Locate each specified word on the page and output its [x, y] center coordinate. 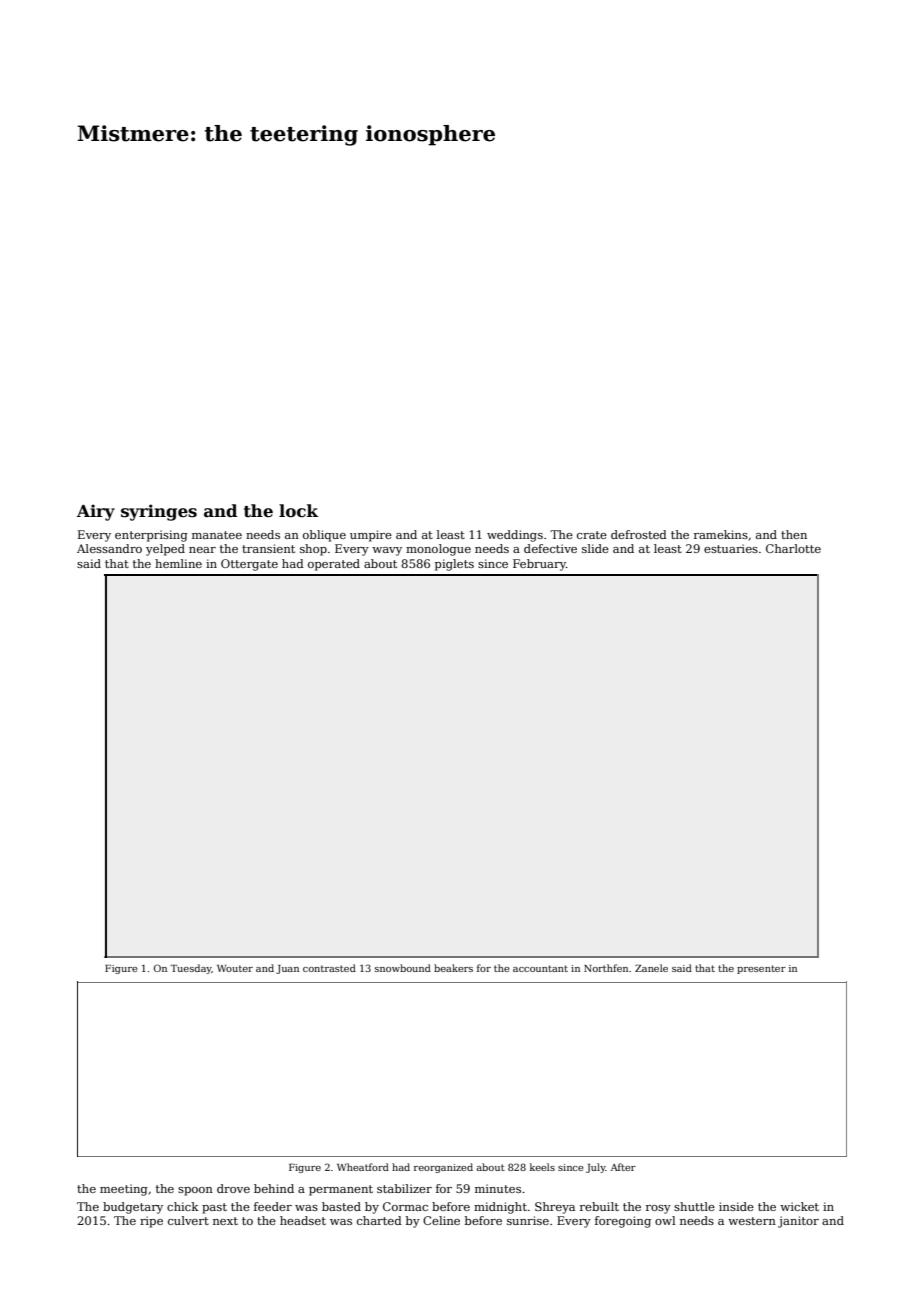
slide [595, 548]
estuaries [731, 548]
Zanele [651, 968]
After [623, 1167]
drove [233, 1188]
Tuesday [191, 969]
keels [542, 1167]
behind [274, 1188]
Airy [96, 512]
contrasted [329, 968]
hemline [178, 563]
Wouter [235, 968]
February [539, 565]
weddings [515, 536]
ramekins [721, 534]
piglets [454, 565]
